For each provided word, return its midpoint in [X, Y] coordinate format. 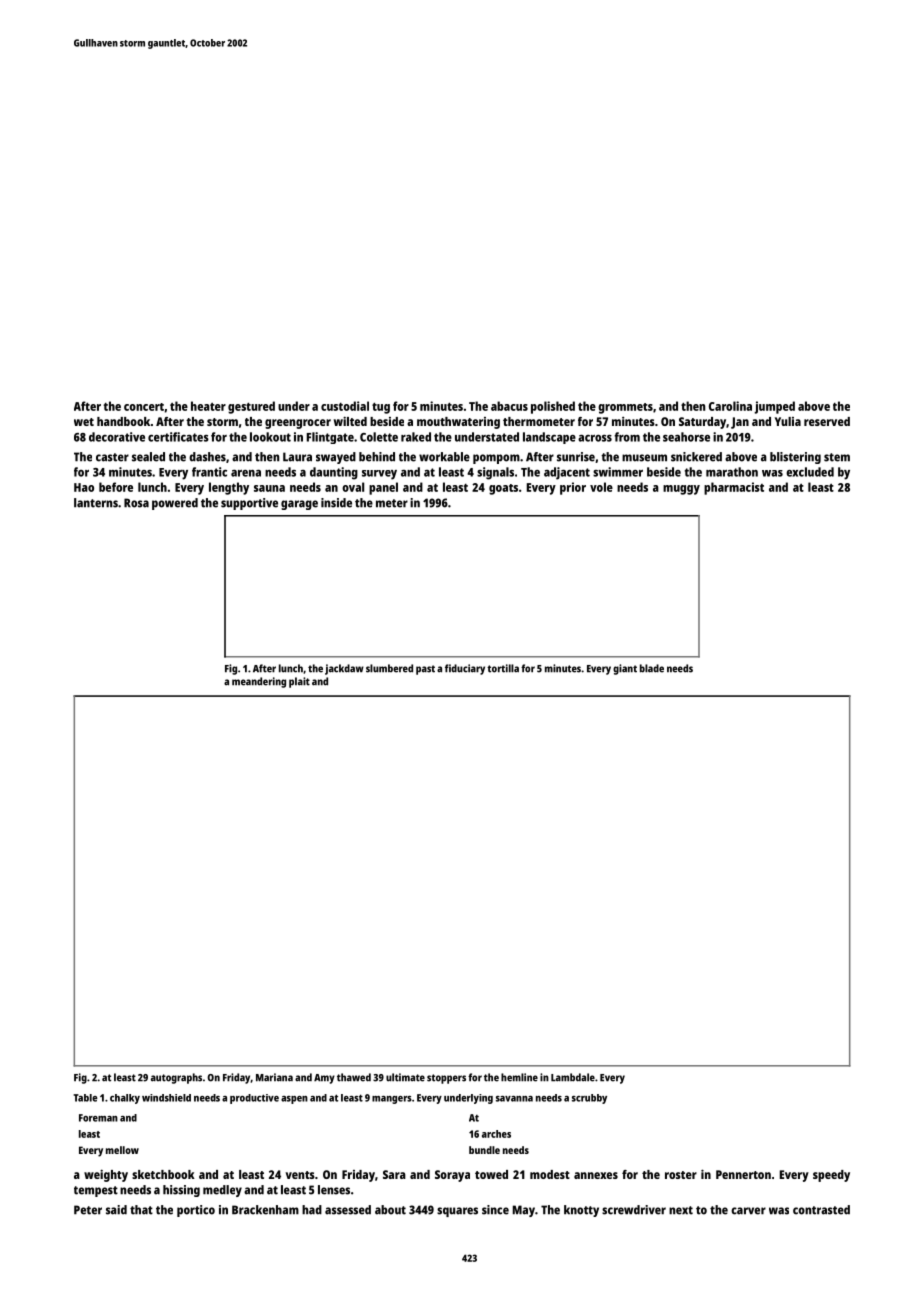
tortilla [503, 668]
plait [299, 682]
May [524, 1211]
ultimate [405, 1077]
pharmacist [734, 488]
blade [652, 668]
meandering [259, 682]
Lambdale [573, 1077]
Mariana [274, 1077]
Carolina [730, 406]
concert [144, 407]
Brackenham [265, 1210]
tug [381, 408]
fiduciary [465, 669]
